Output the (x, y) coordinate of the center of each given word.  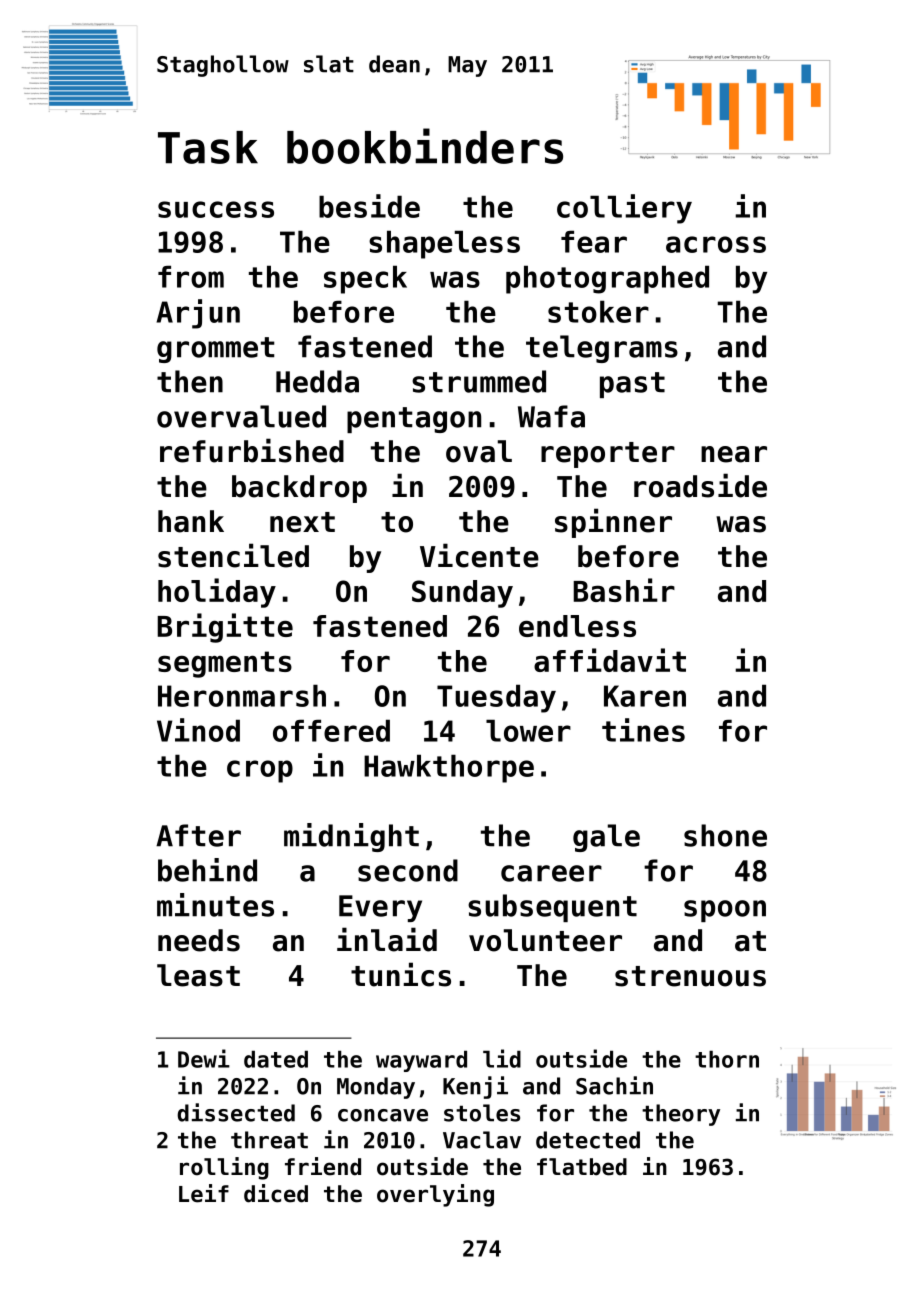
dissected (236, 1112)
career (551, 873)
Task (208, 147)
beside (369, 206)
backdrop (299, 489)
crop (260, 771)
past (632, 385)
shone (725, 835)
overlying (435, 1195)
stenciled (233, 555)
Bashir (624, 590)
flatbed (582, 1167)
